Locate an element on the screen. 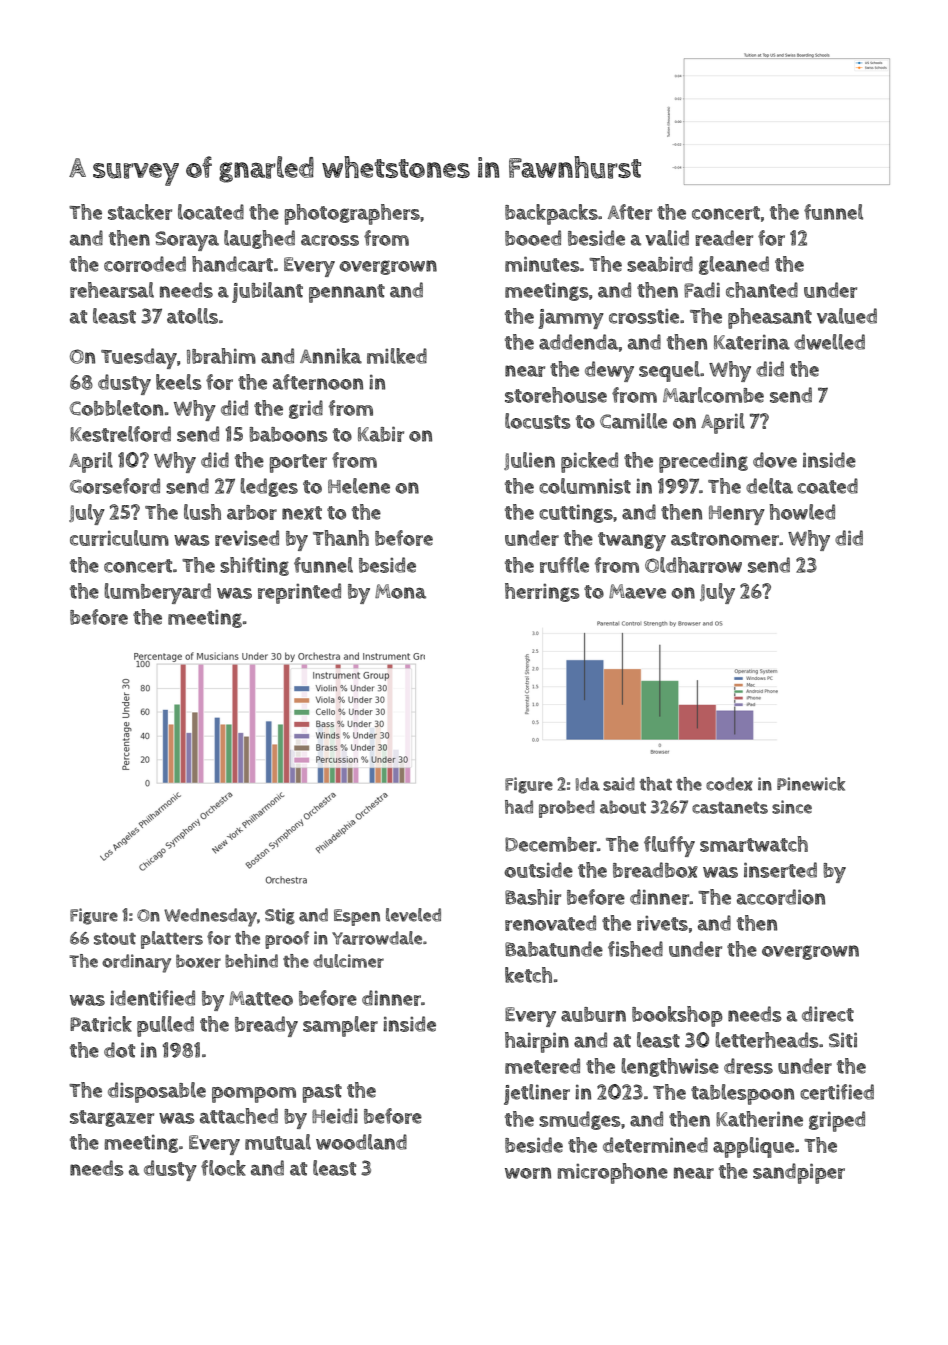 The image size is (948, 1345). that is located at coordinates (656, 784).
